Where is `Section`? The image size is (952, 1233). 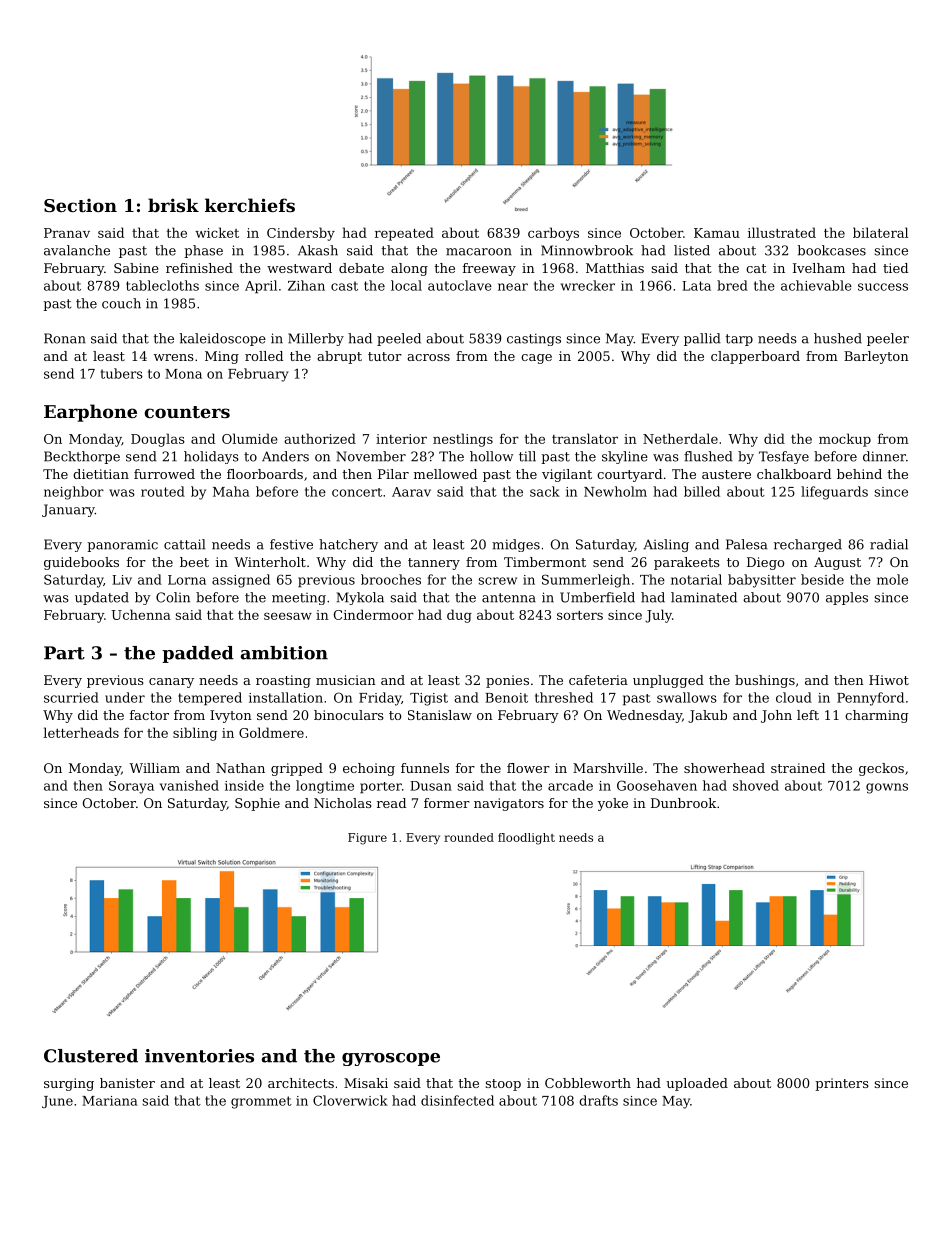
Section is located at coordinates (80, 205).
